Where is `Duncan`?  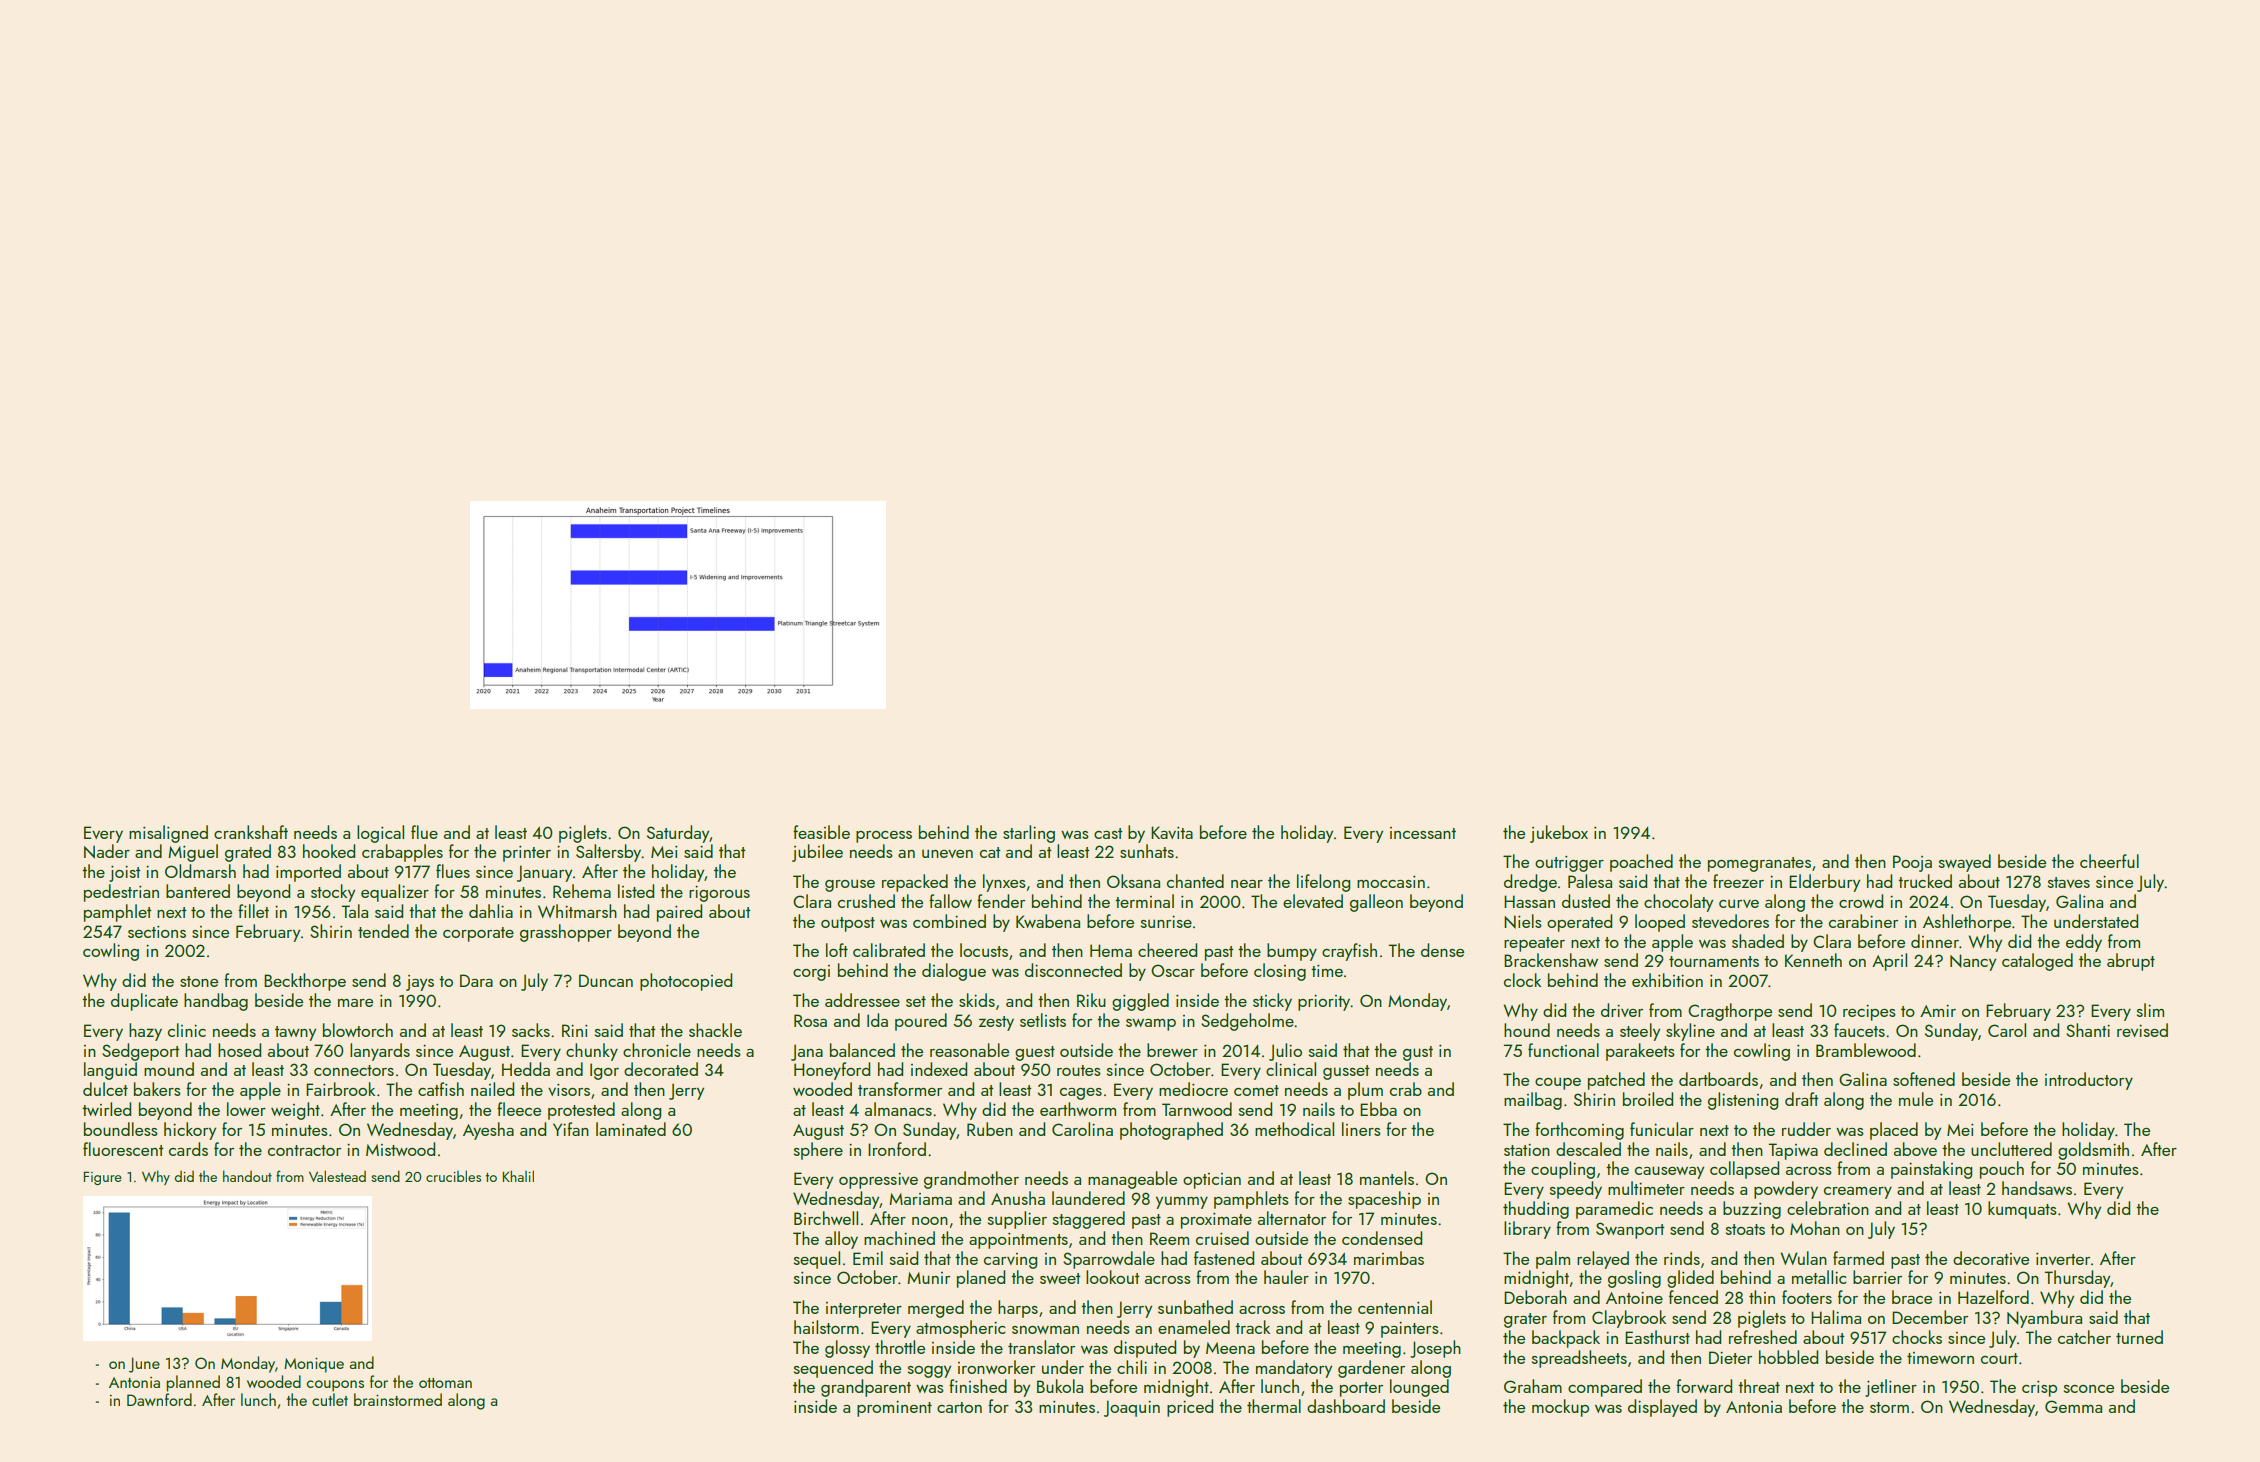 Duncan is located at coordinates (606, 980).
